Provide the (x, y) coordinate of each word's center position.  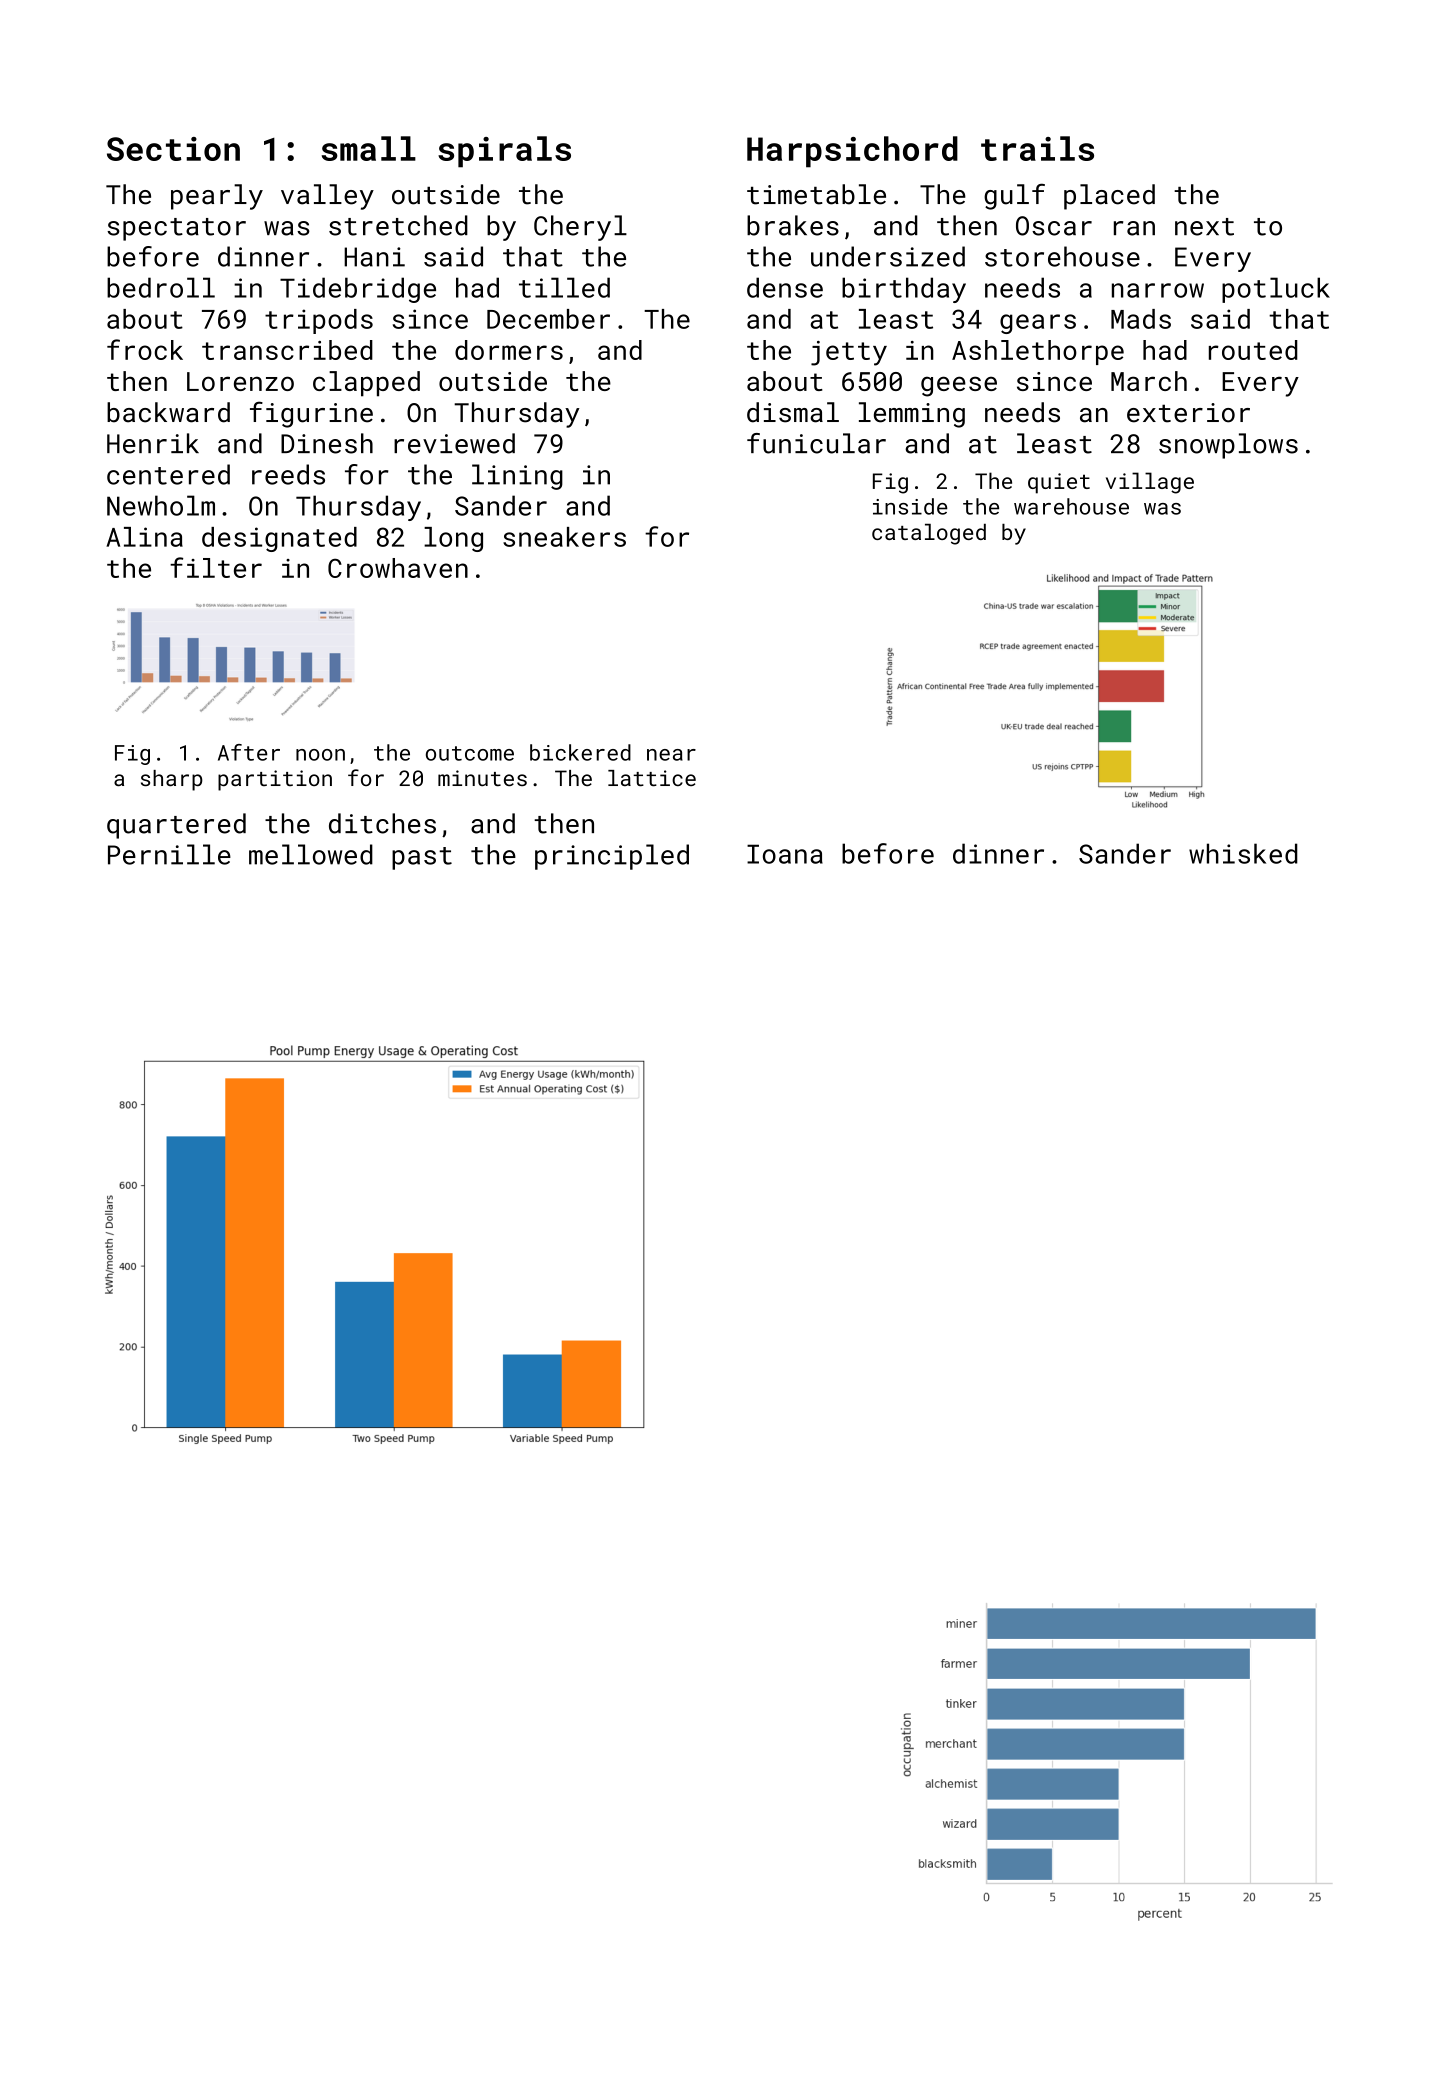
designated (279, 539)
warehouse (1071, 506)
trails (1037, 148)
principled (612, 857)
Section (173, 149)
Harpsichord (852, 152)
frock (145, 349)
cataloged (929, 534)
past (422, 858)
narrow (1158, 290)
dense (785, 287)
